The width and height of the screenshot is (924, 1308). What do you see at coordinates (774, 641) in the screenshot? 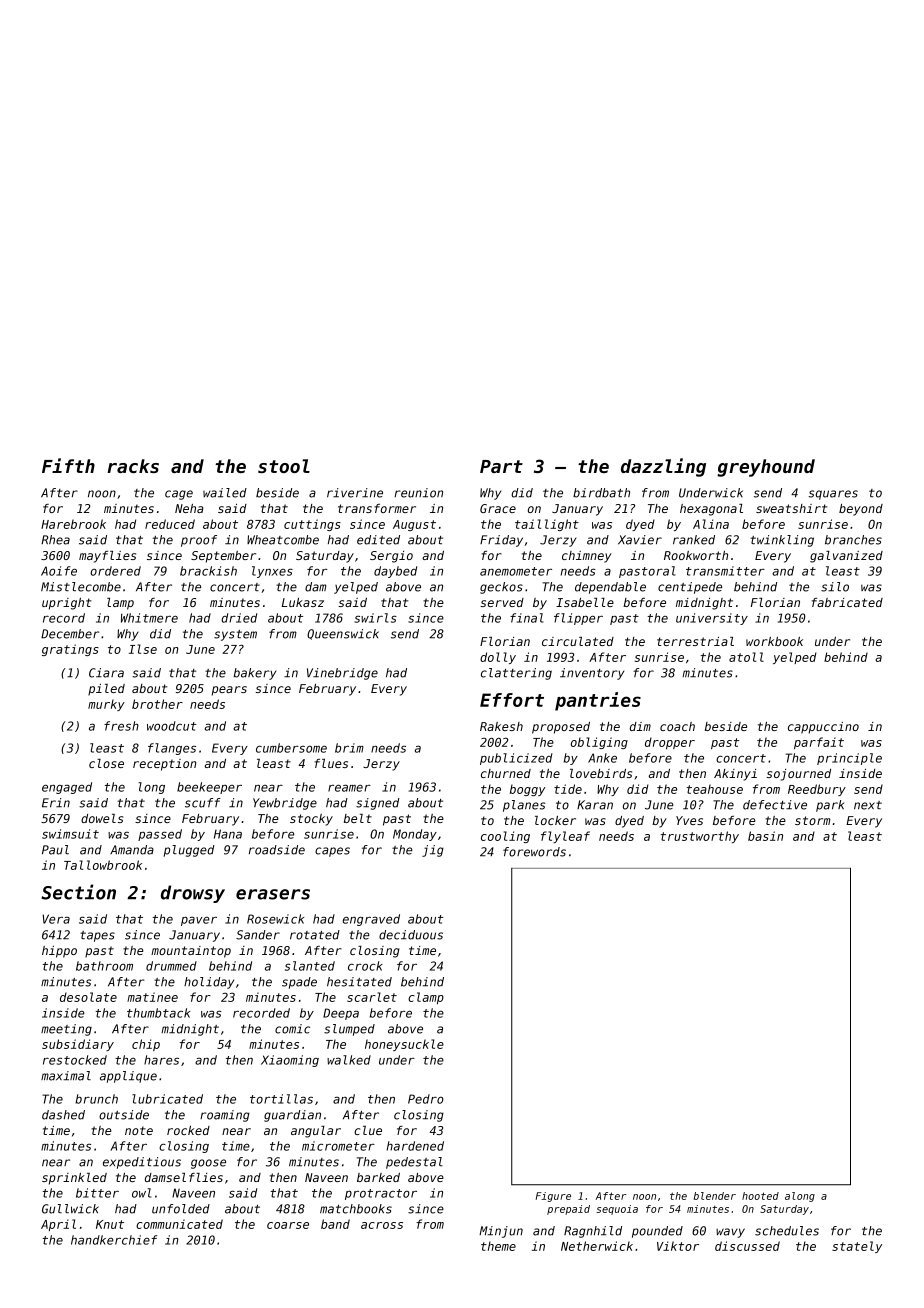
I see `workbook` at bounding box center [774, 641].
